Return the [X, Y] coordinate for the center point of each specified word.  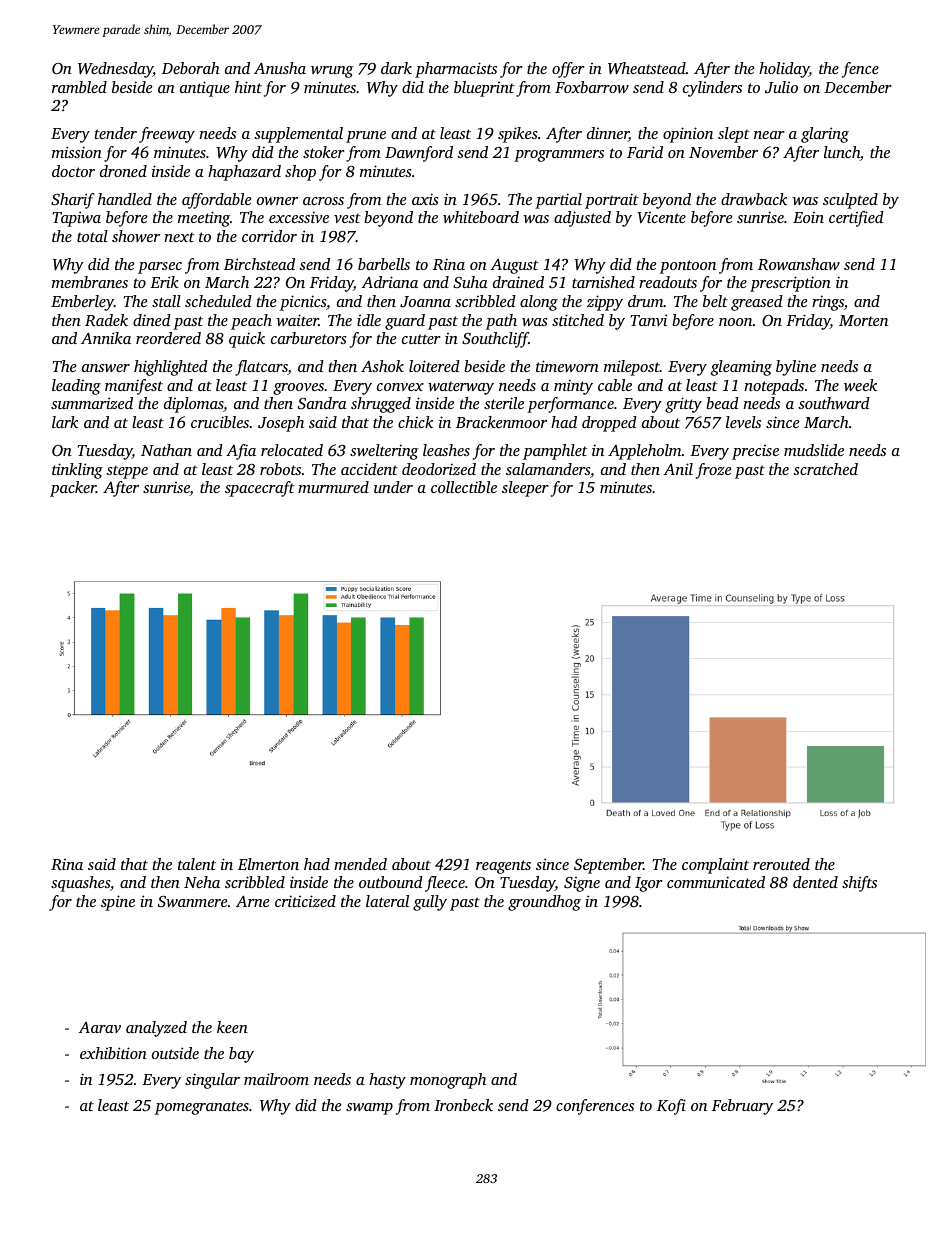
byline [796, 368]
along [539, 303]
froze [713, 471]
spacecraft [260, 489]
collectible [464, 487]
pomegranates [202, 1108]
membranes [90, 282]
